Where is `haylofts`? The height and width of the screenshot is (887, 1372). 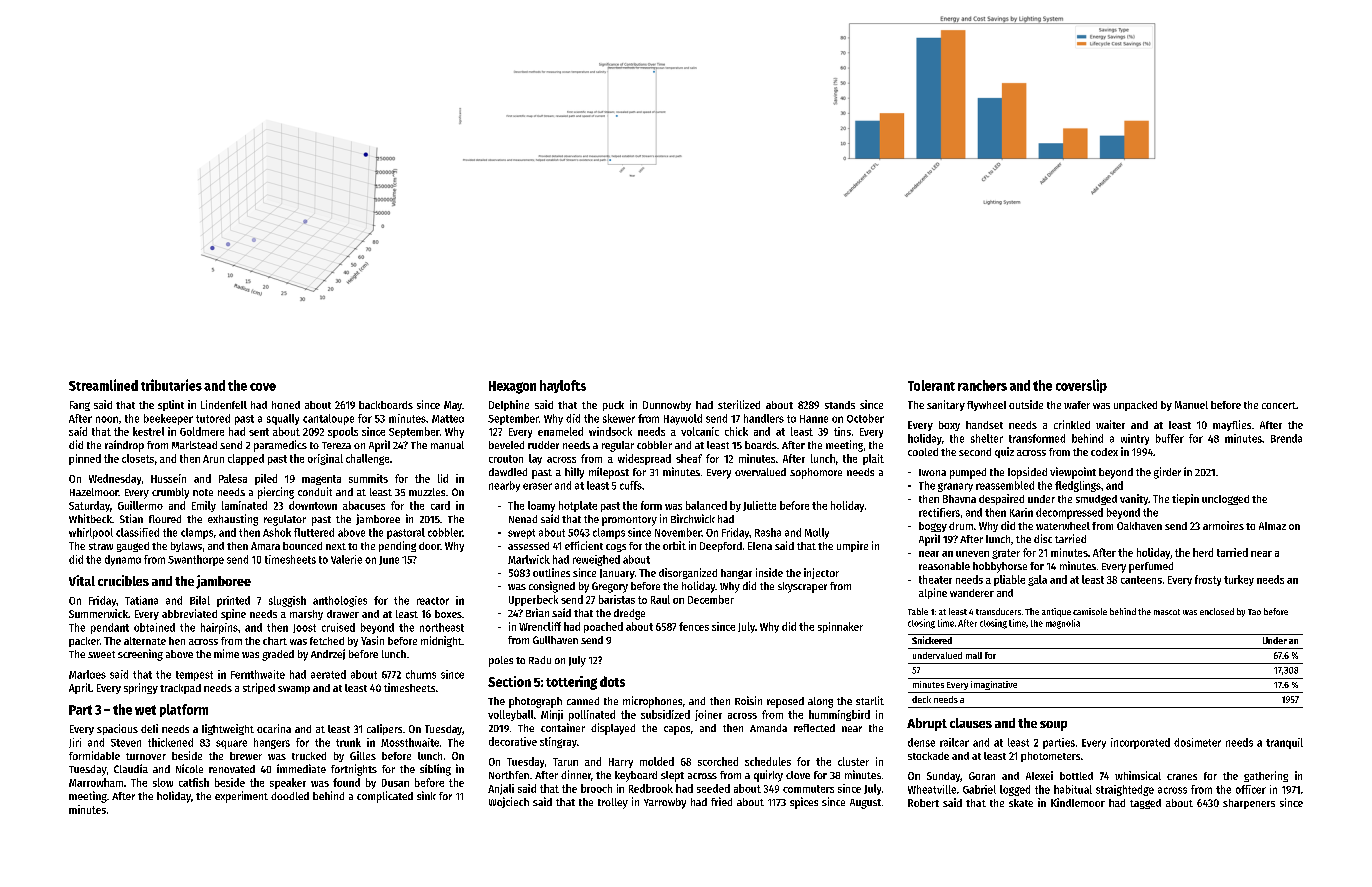 haylofts is located at coordinates (563, 386).
